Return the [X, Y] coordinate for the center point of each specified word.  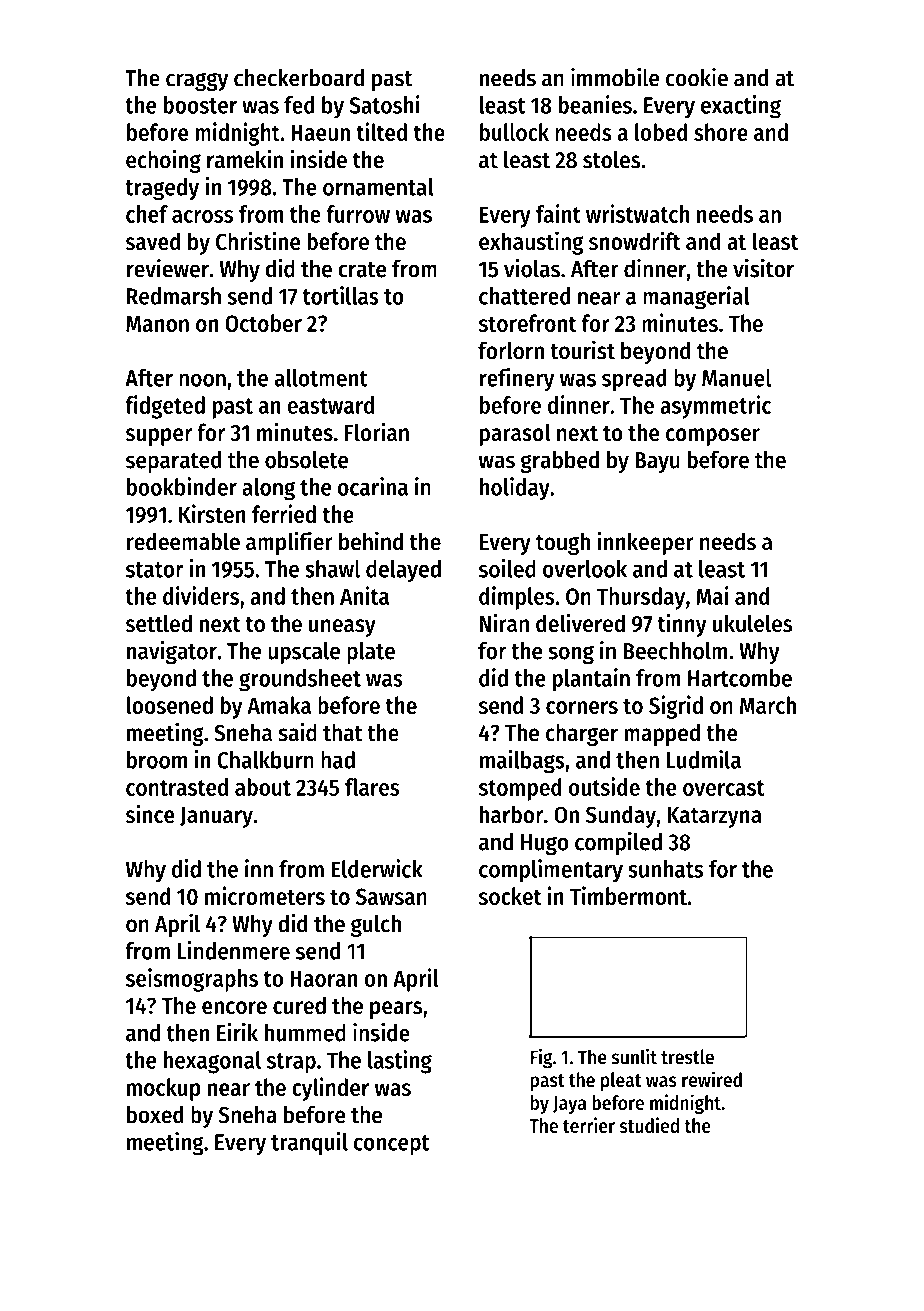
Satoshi [384, 104]
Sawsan [391, 896]
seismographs [192, 980]
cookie [697, 77]
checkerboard [299, 78]
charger [582, 734]
